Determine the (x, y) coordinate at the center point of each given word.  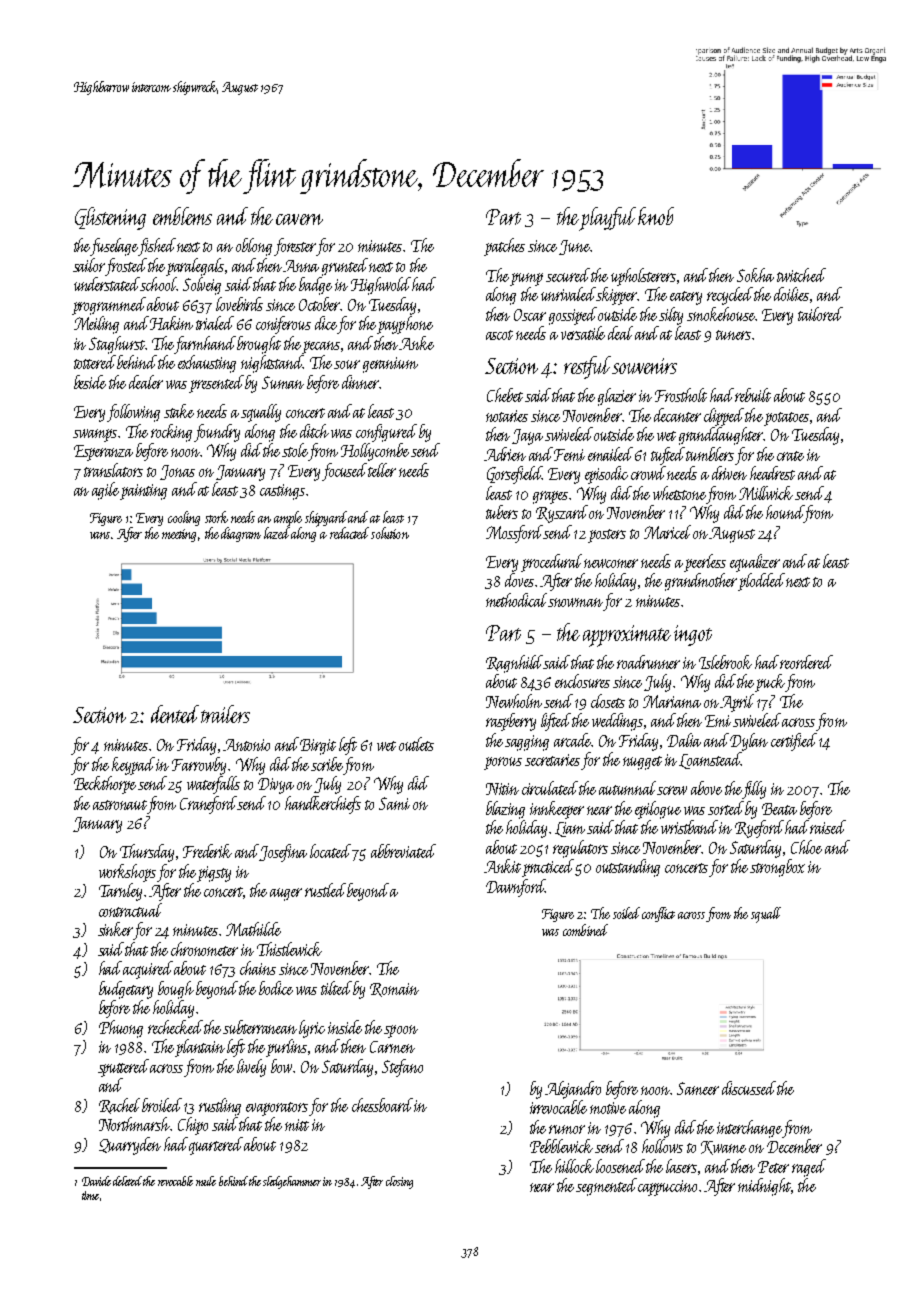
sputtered (123, 1068)
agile (105, 491)
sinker (115, 929)
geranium (390, 365)
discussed (749, 1088)
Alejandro (573, 1090)
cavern (299, 219)
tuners (733, 335)
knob (656, 216)
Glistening (110, 218)
